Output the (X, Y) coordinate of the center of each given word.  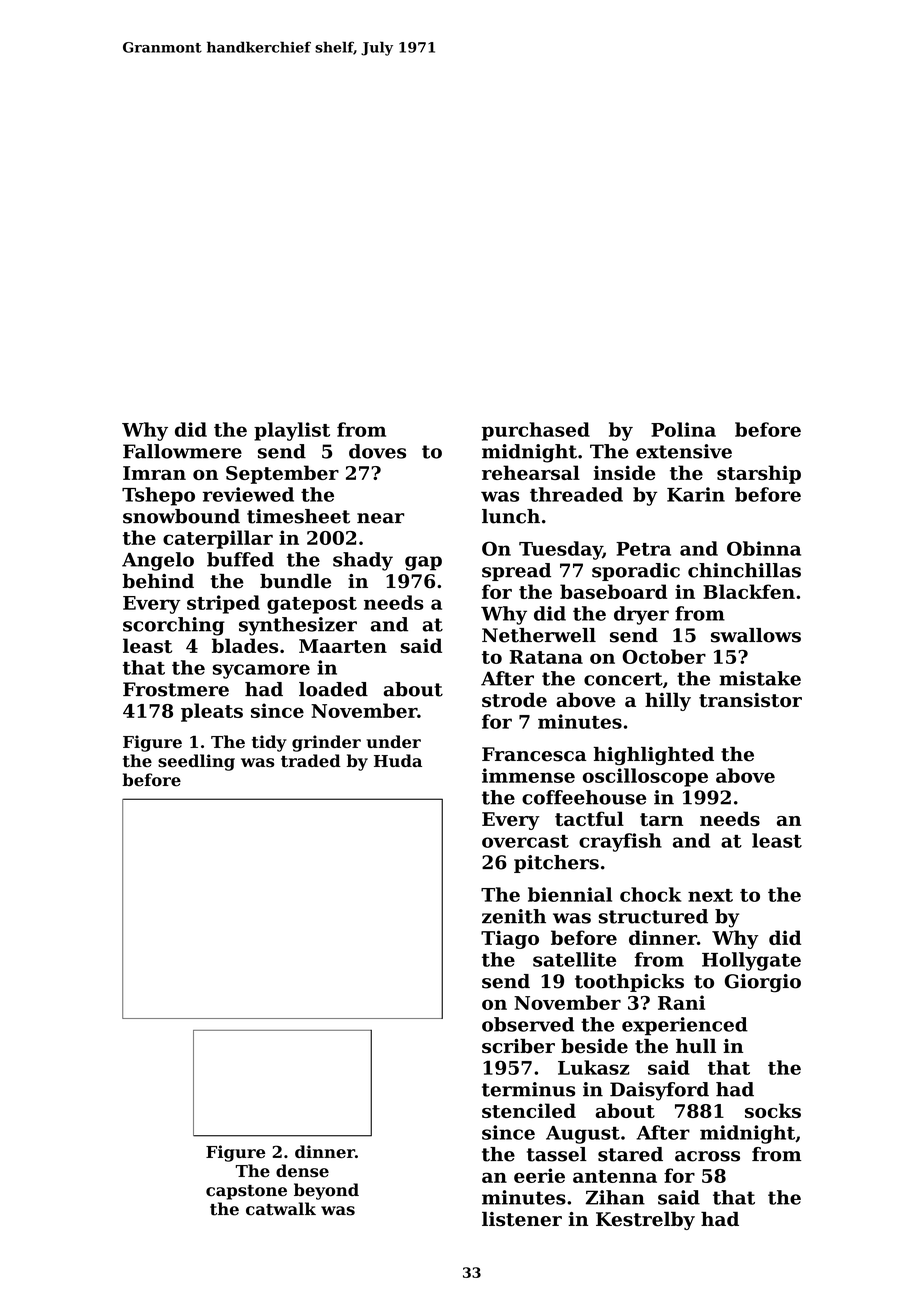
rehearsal (531, 472)
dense (302, 1171)
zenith (514, 916)
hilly (668, 701)
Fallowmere (182, 451)
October (664, 656)
